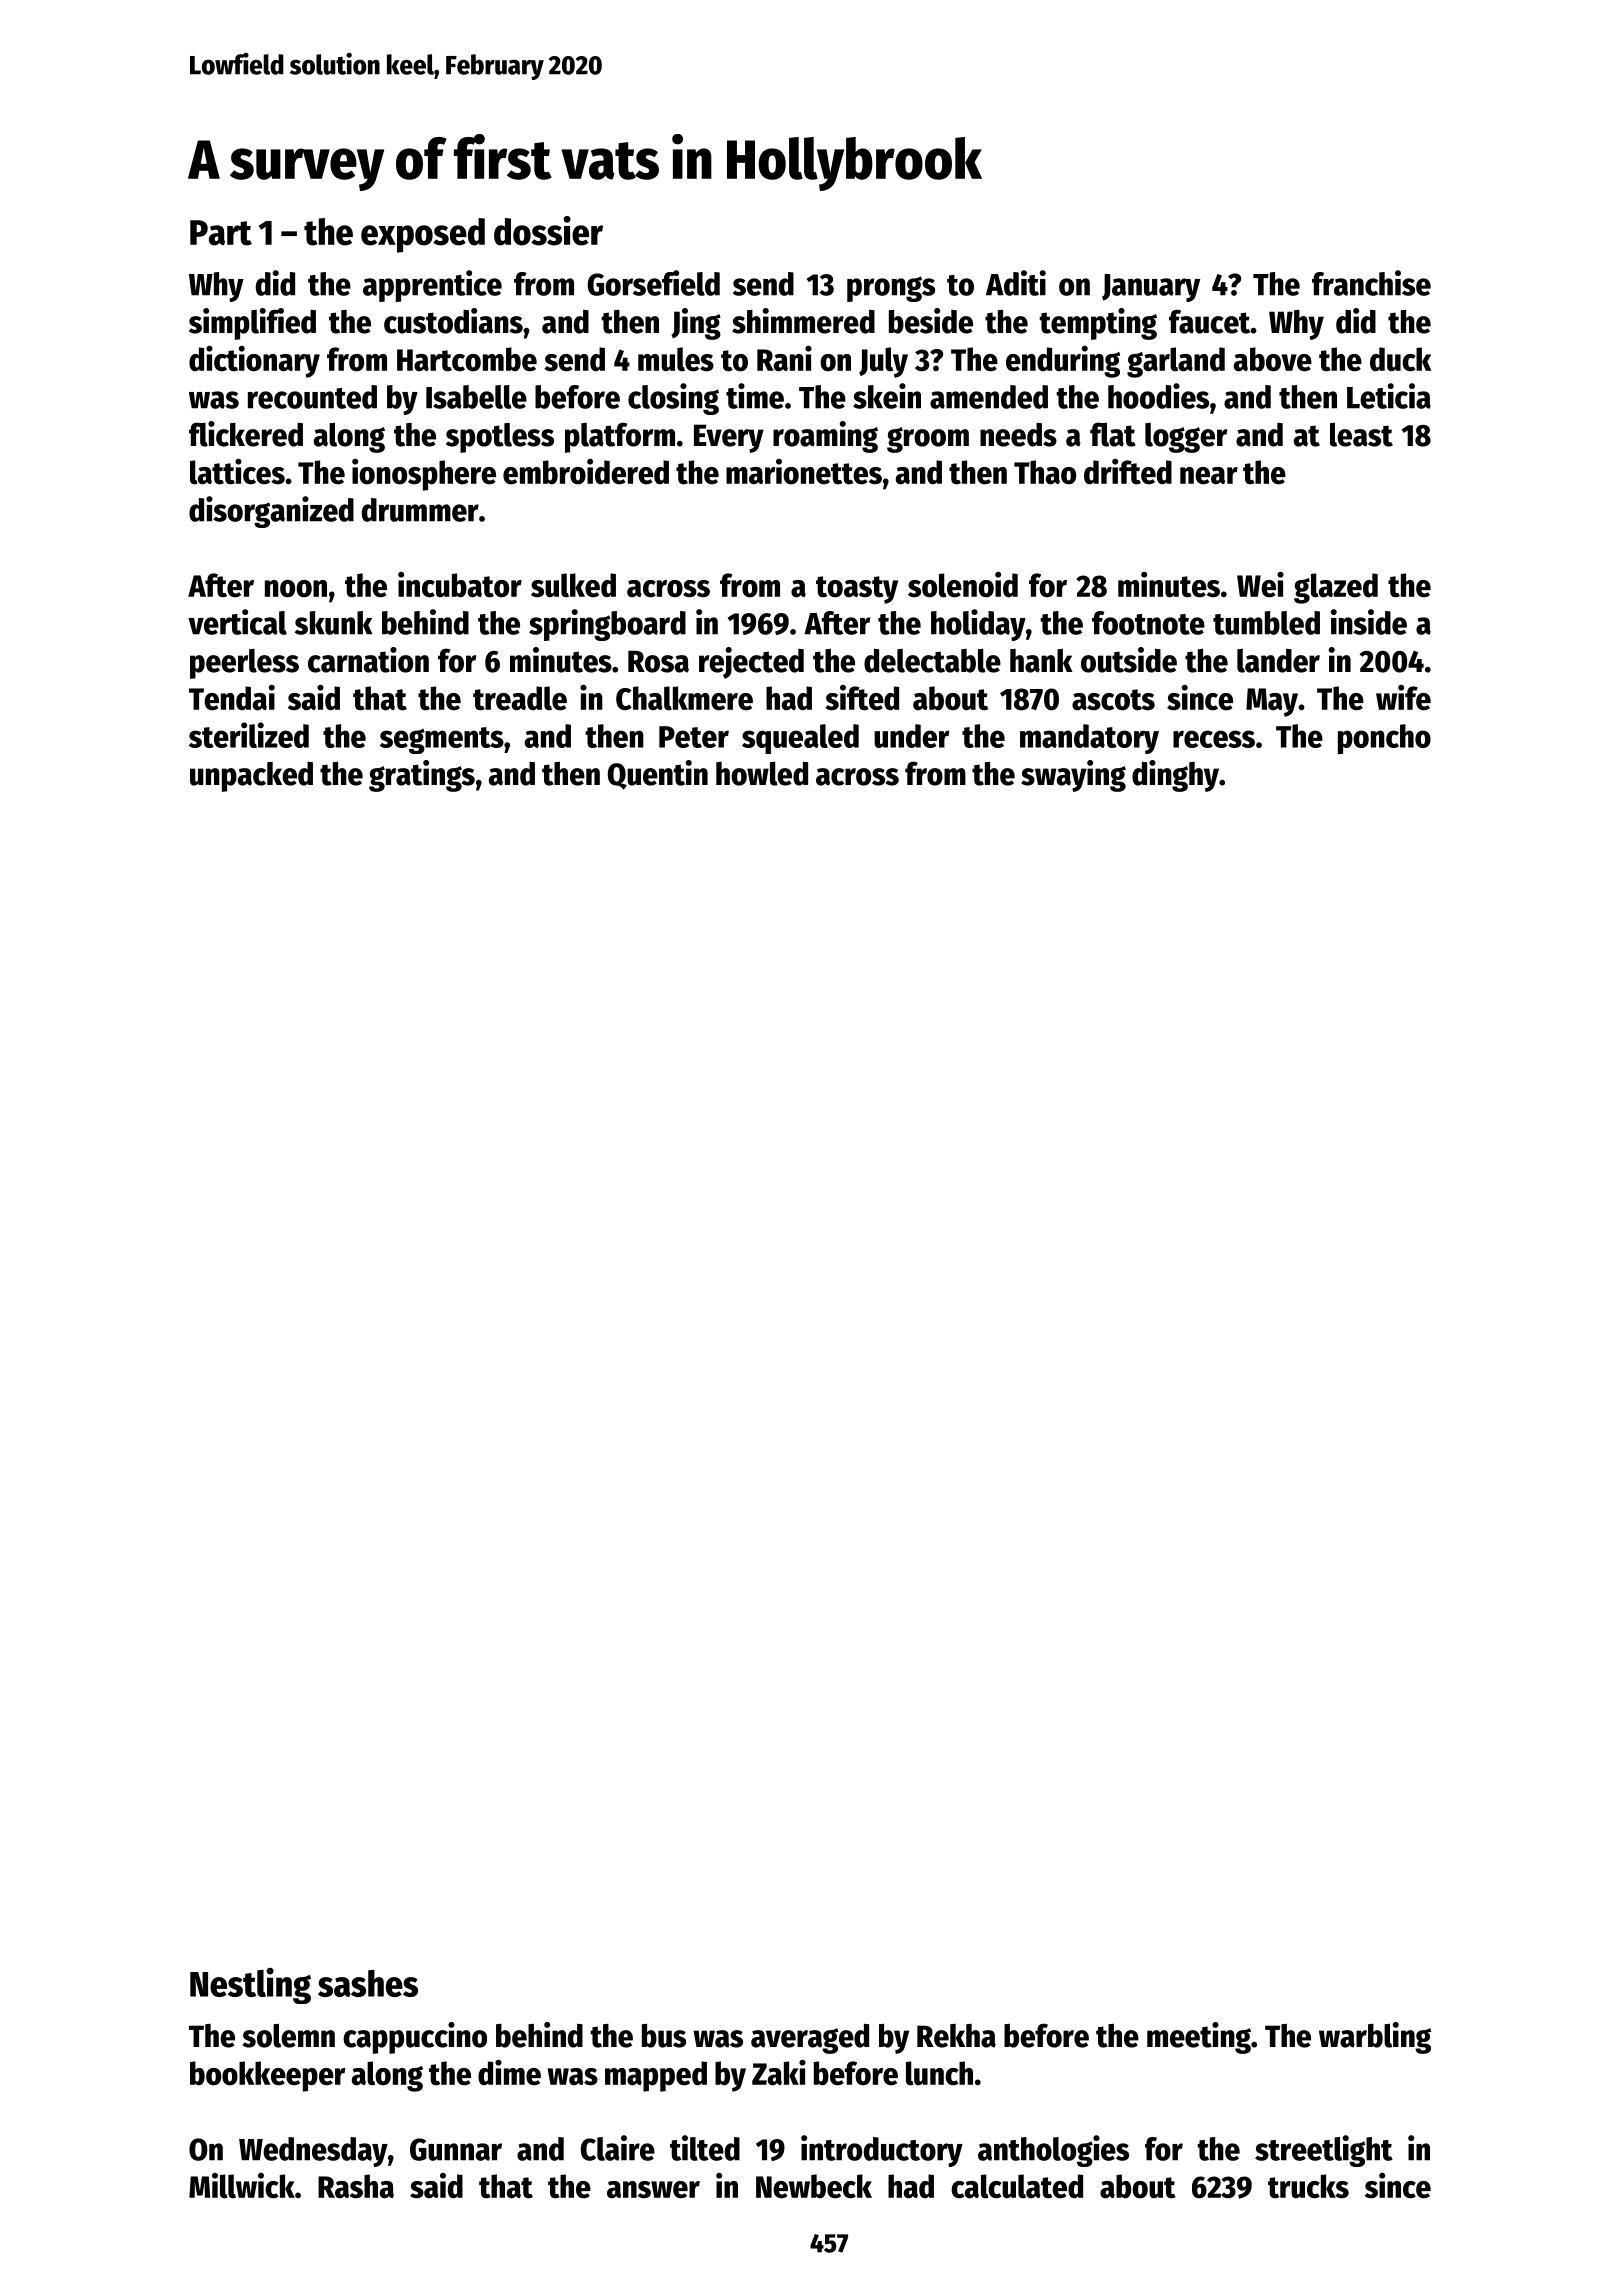 This page has height=2292, width=1620. Describe the element at coordinates (1073, 776) in the page. I see `swaying` at that location.
